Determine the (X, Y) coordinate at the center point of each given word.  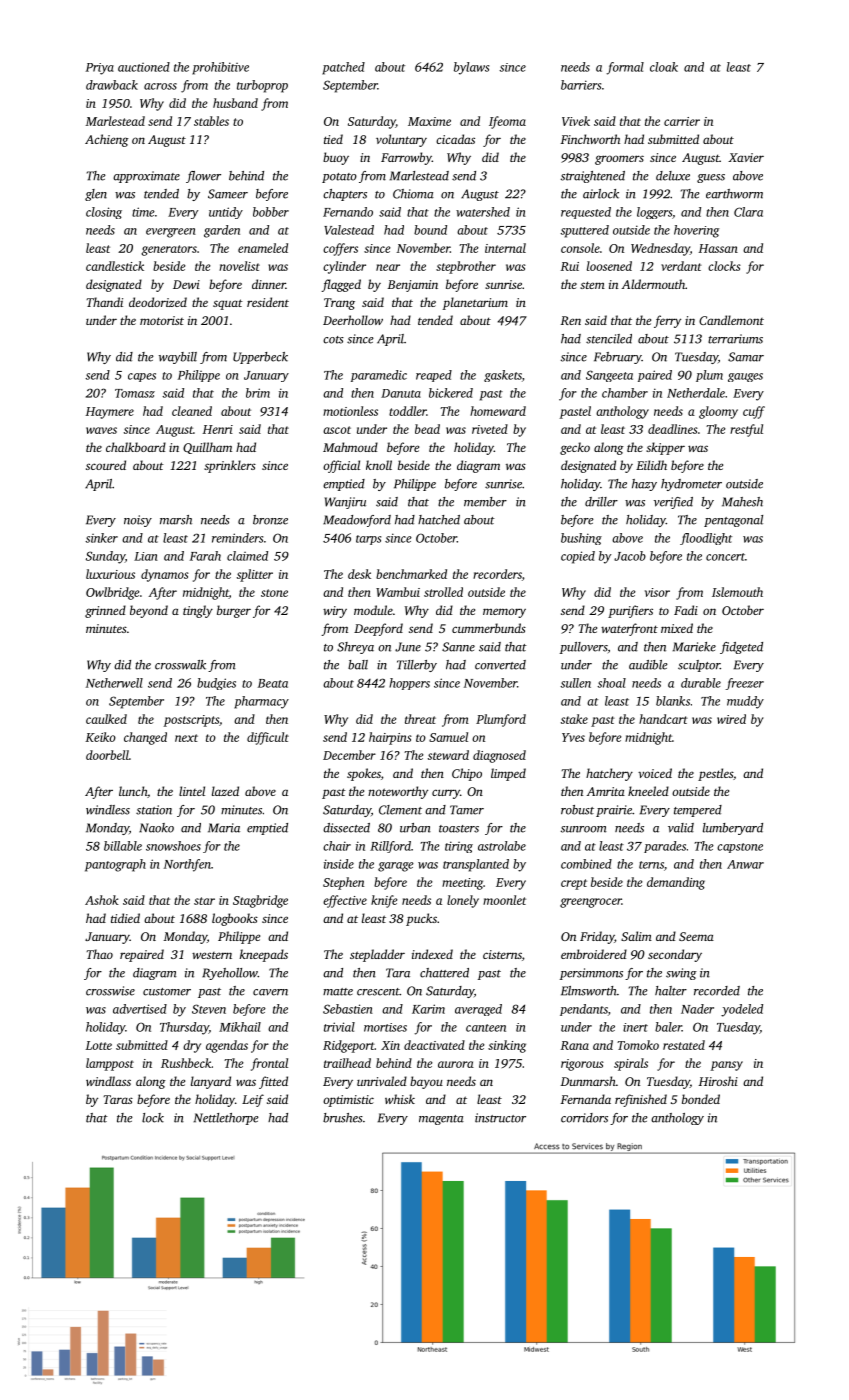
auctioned (144, 67)
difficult (268, 738)
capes (142, 377)
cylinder (344, 267)
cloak (664, 67)
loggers (654, 213)
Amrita (606, 791)
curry (446, 794)
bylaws (471, 68)
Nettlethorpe (226, 1119)
